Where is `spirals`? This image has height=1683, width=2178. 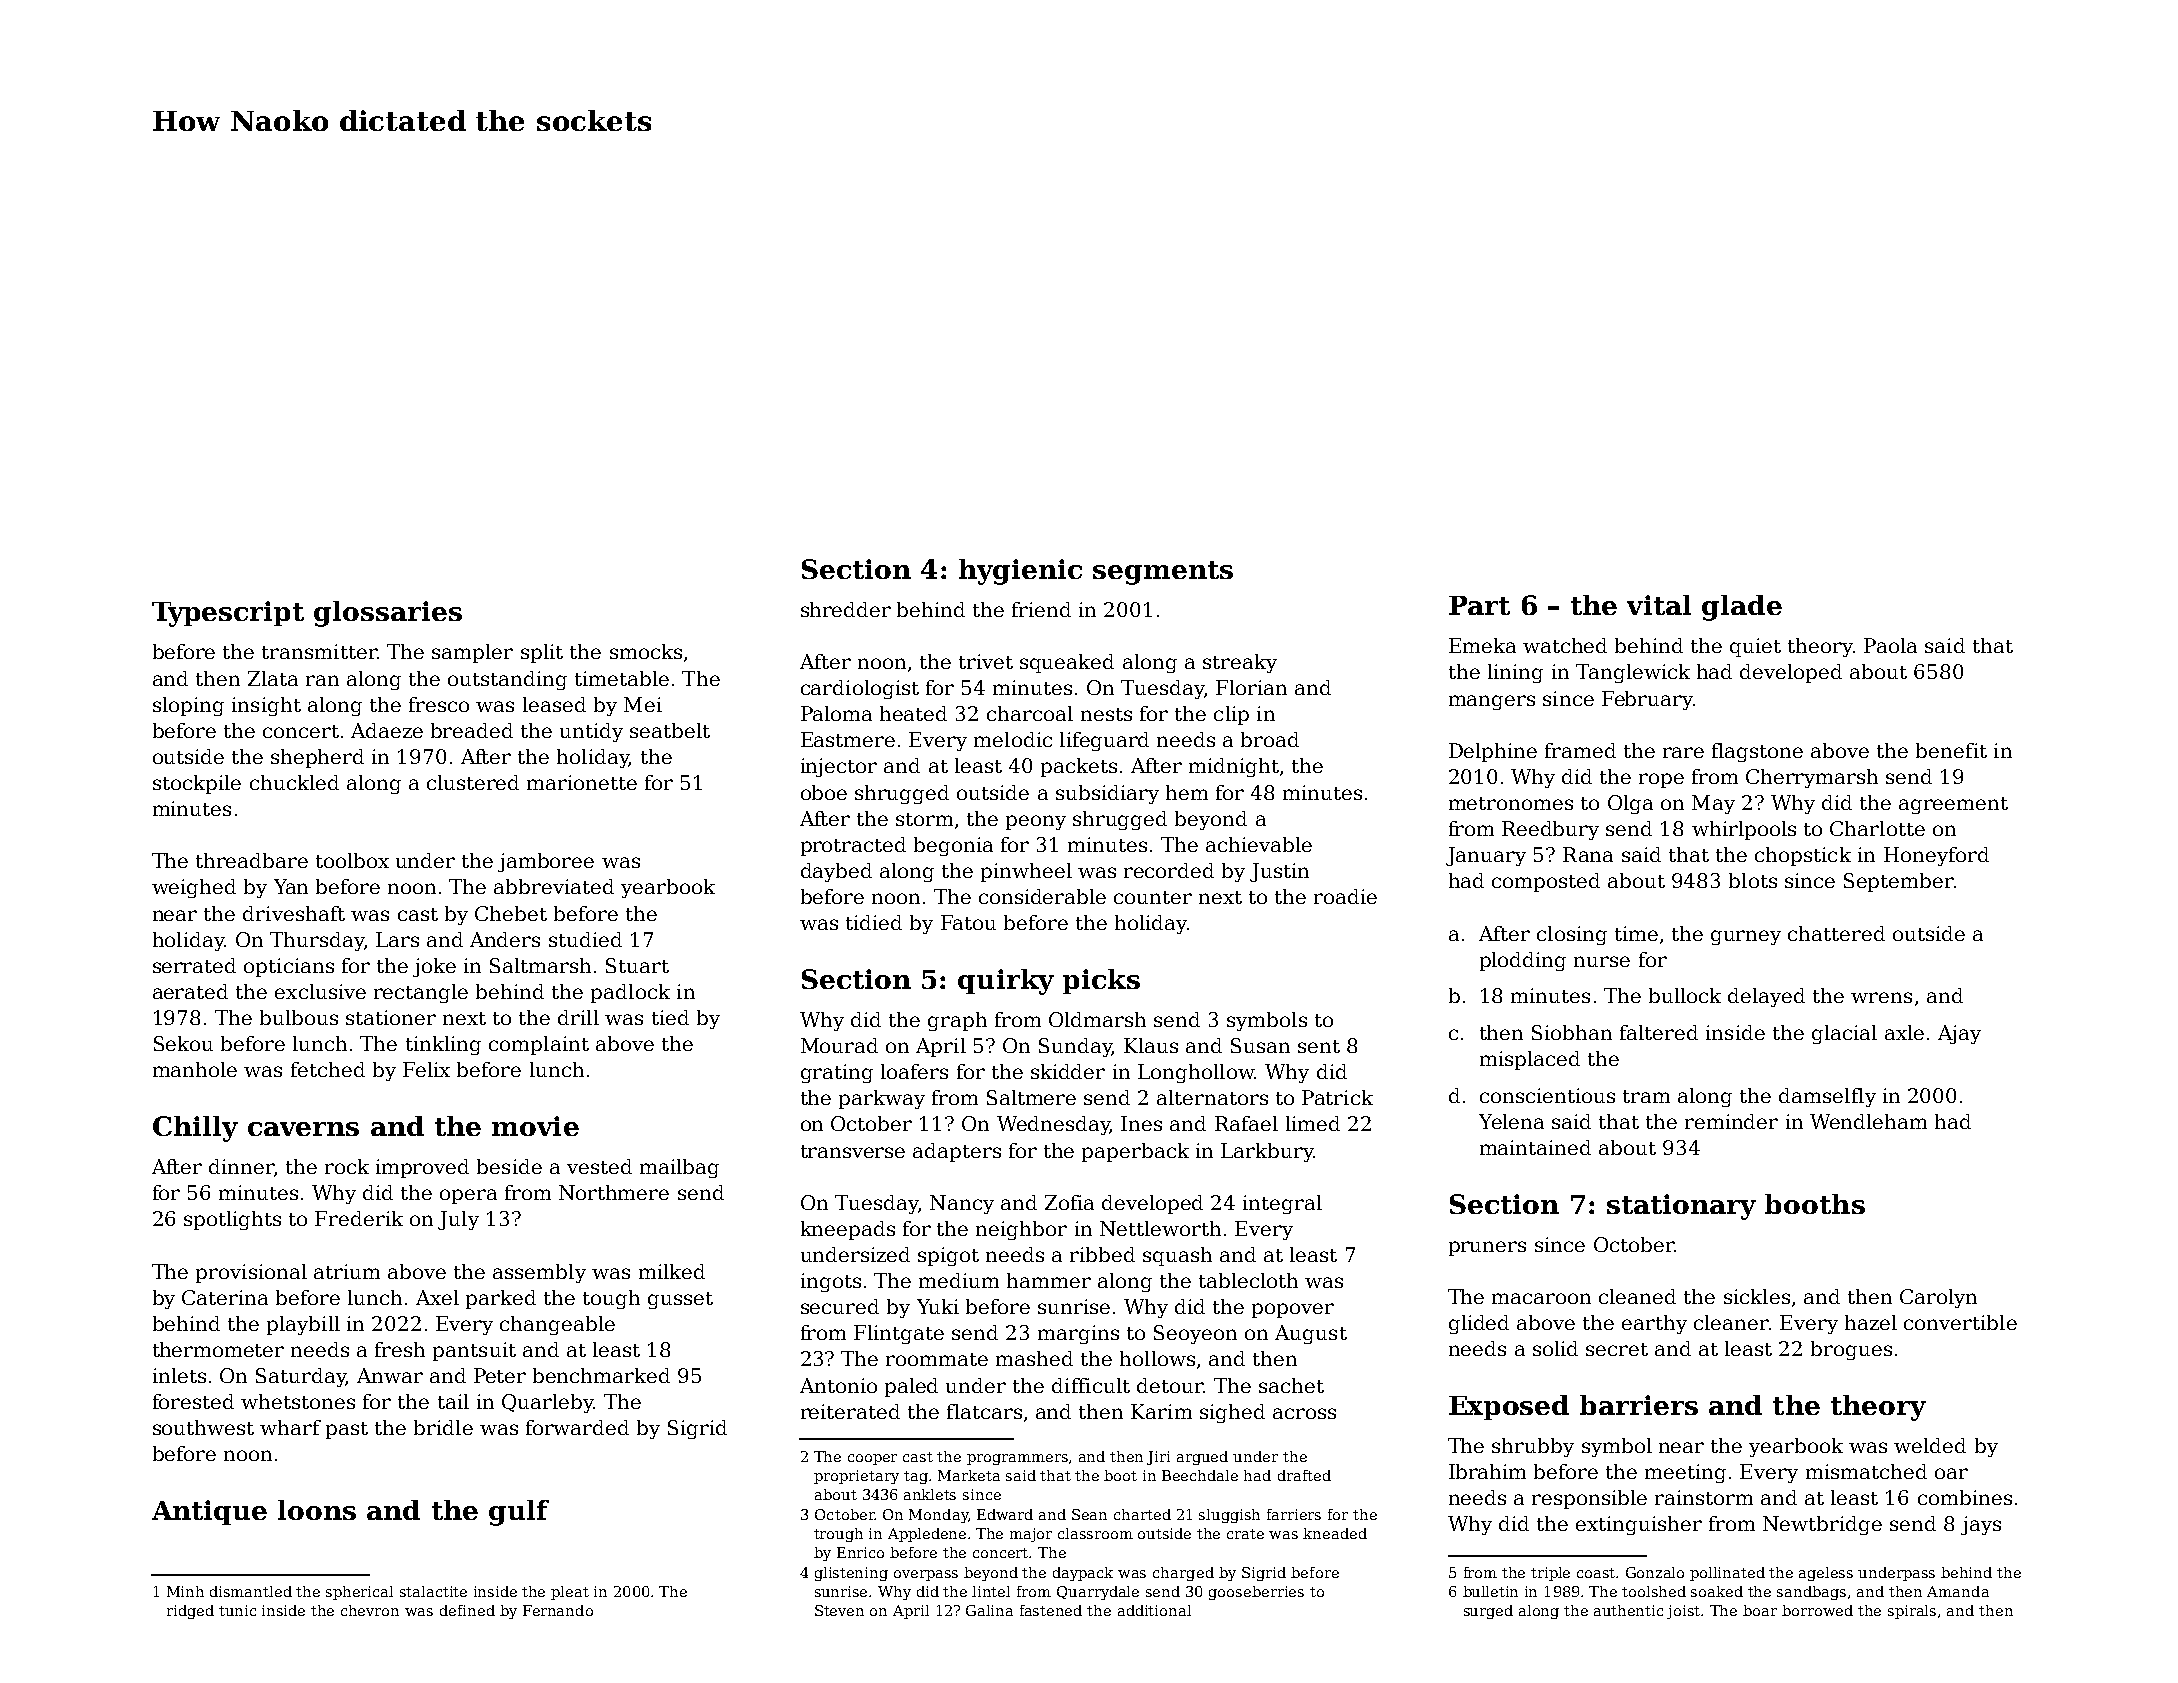
spirals is located at coordinates (1912, 1612).
